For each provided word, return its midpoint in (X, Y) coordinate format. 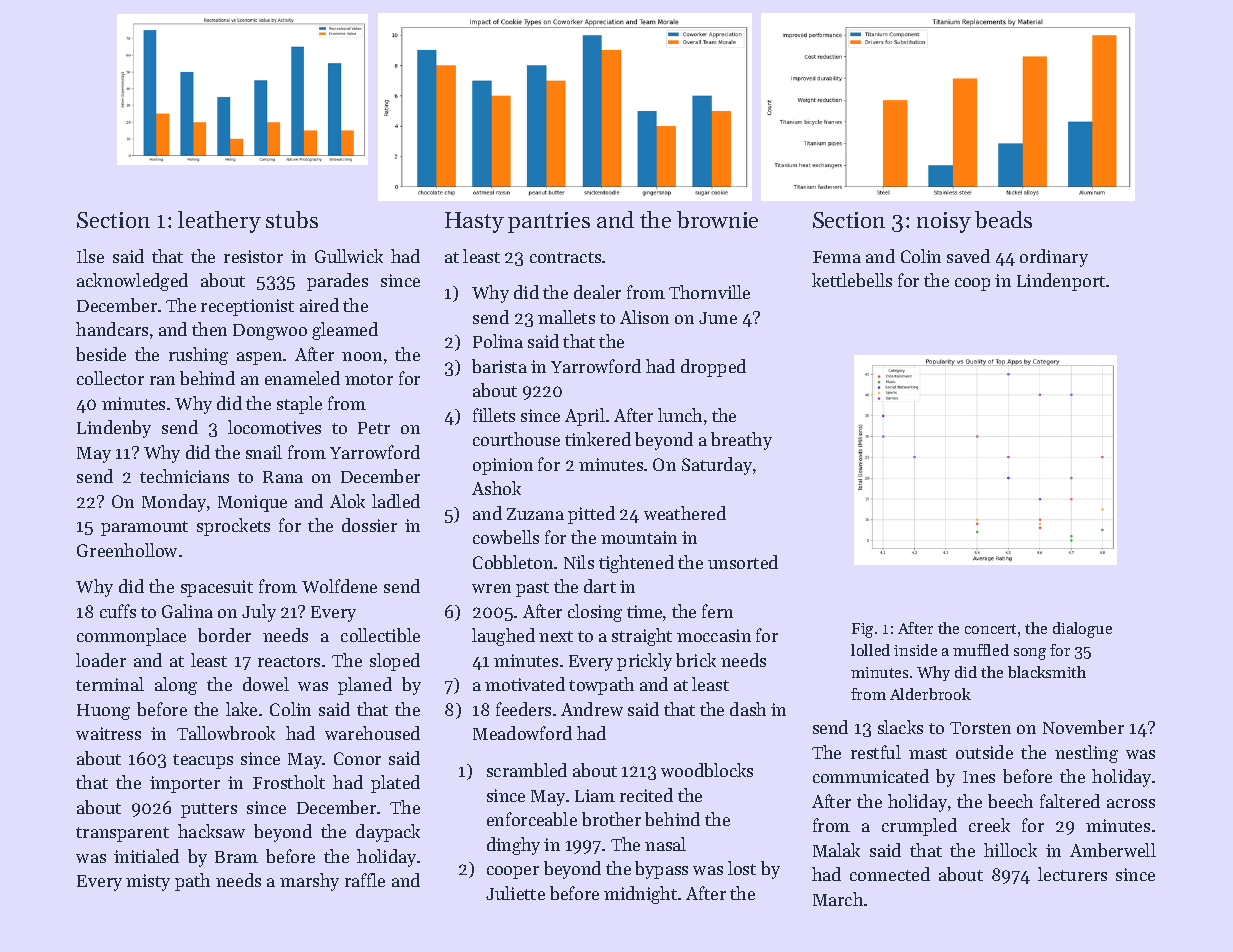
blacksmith (1047, 672)
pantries (549, 222)
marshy (309, 882)
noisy (944, 222)
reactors (289, 661)
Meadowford (522, 733)
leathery (219, 222)
